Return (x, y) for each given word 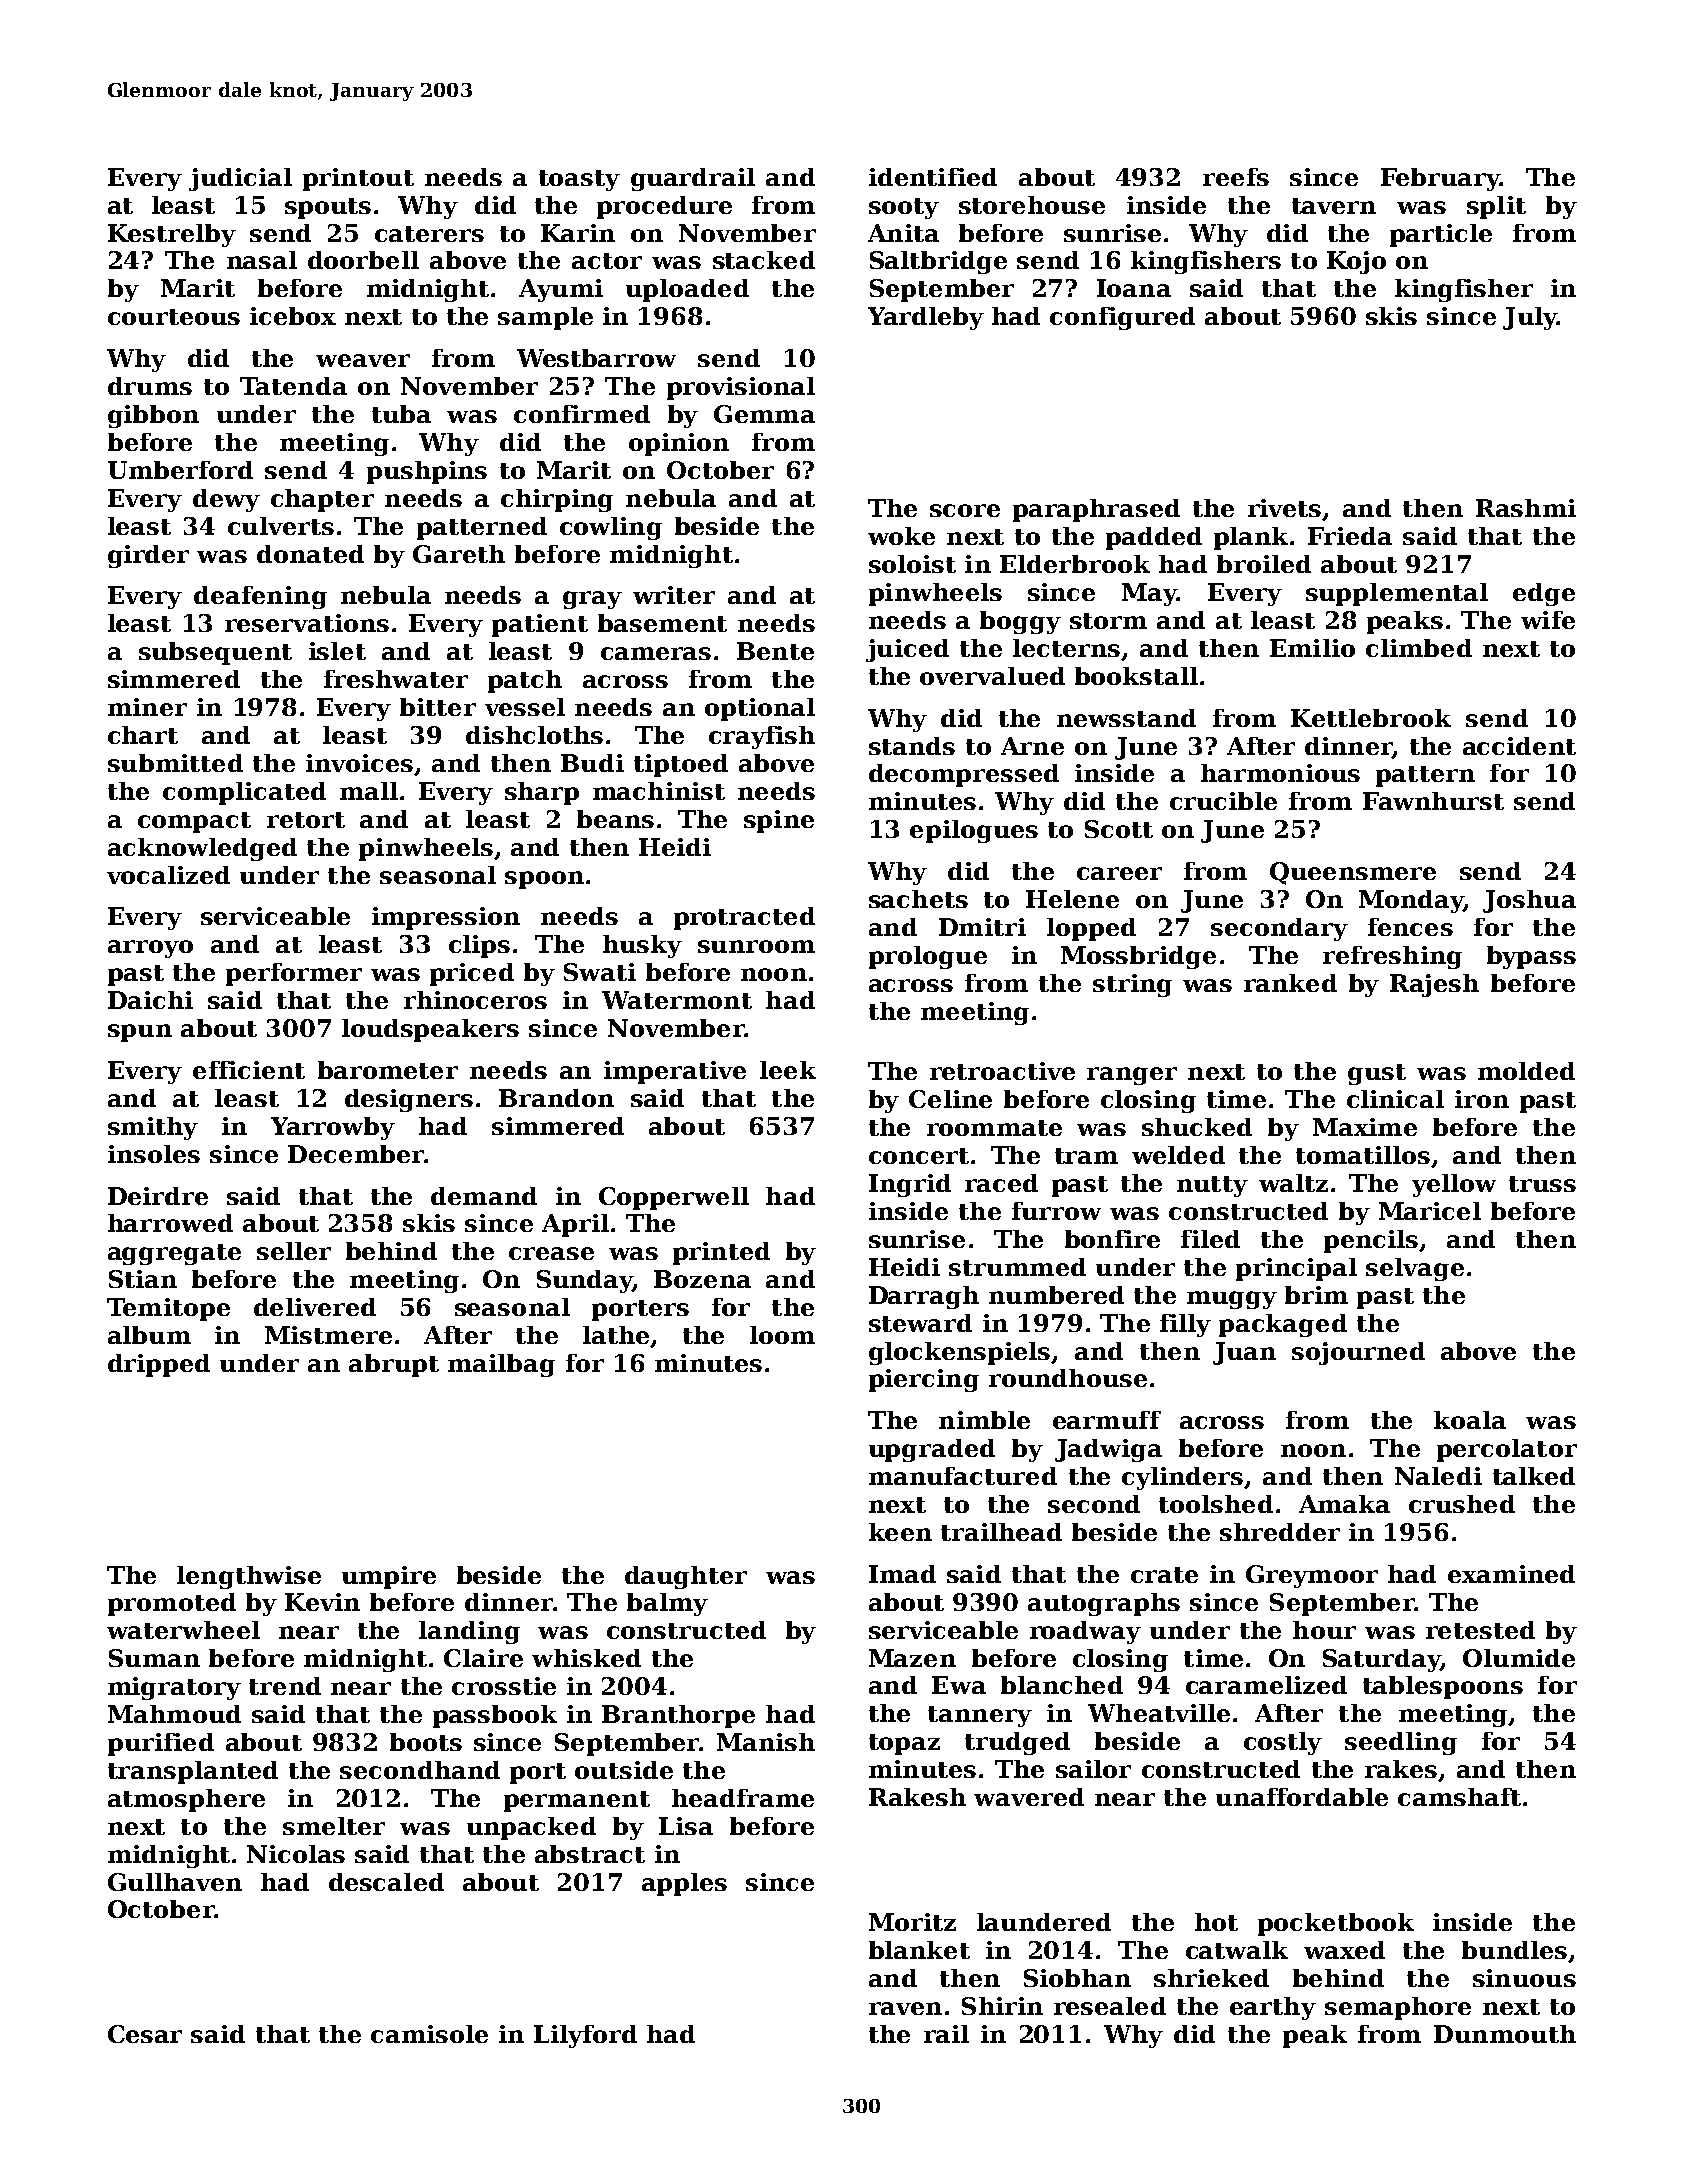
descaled (386, 1882)
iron (1482, 1099)
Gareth (459, 554)
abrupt (394, 1365)
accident (1519, 746)
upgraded (932, 1450)
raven (905, 2008)
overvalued (992, 676)
